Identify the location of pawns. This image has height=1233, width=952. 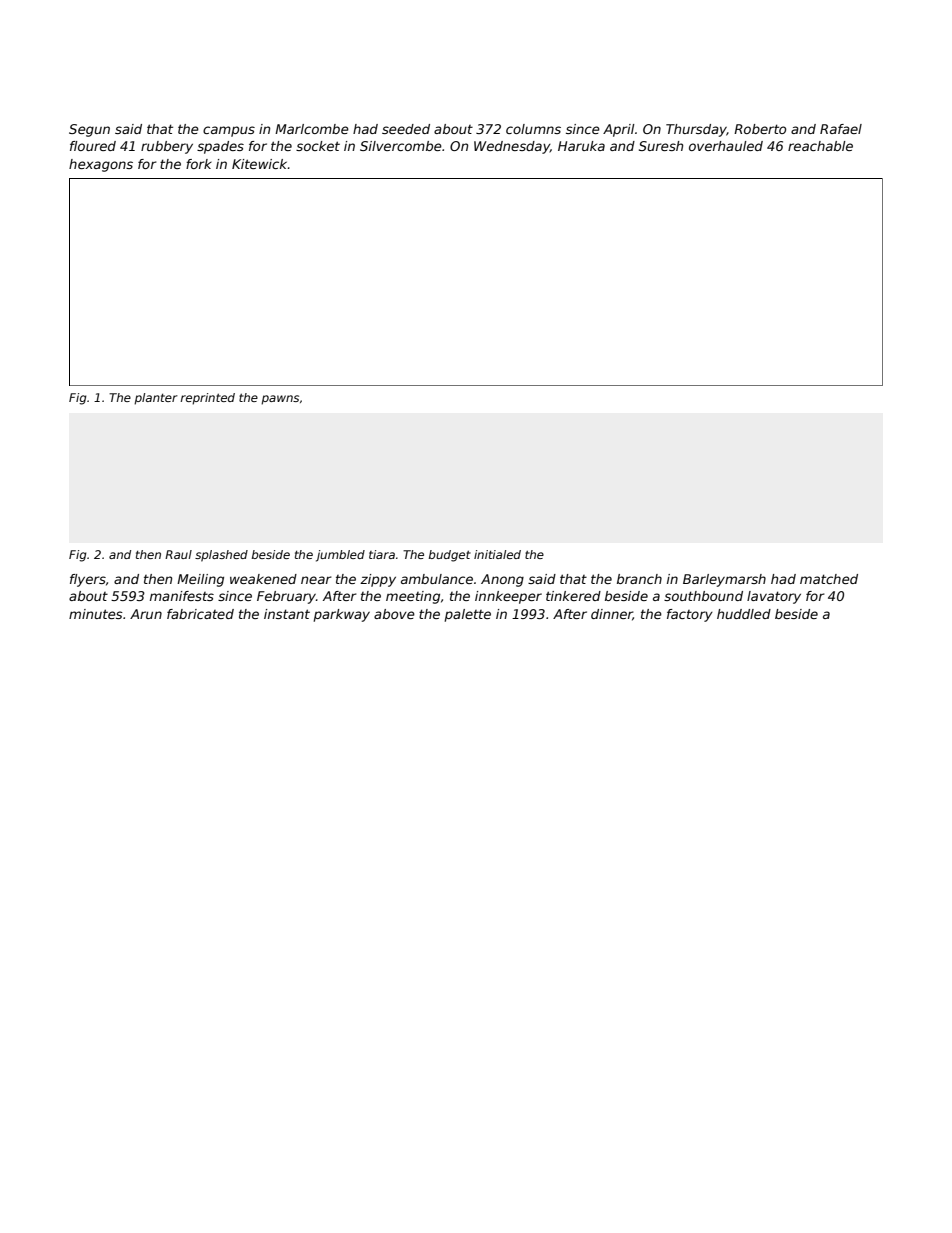
(280, 400).
